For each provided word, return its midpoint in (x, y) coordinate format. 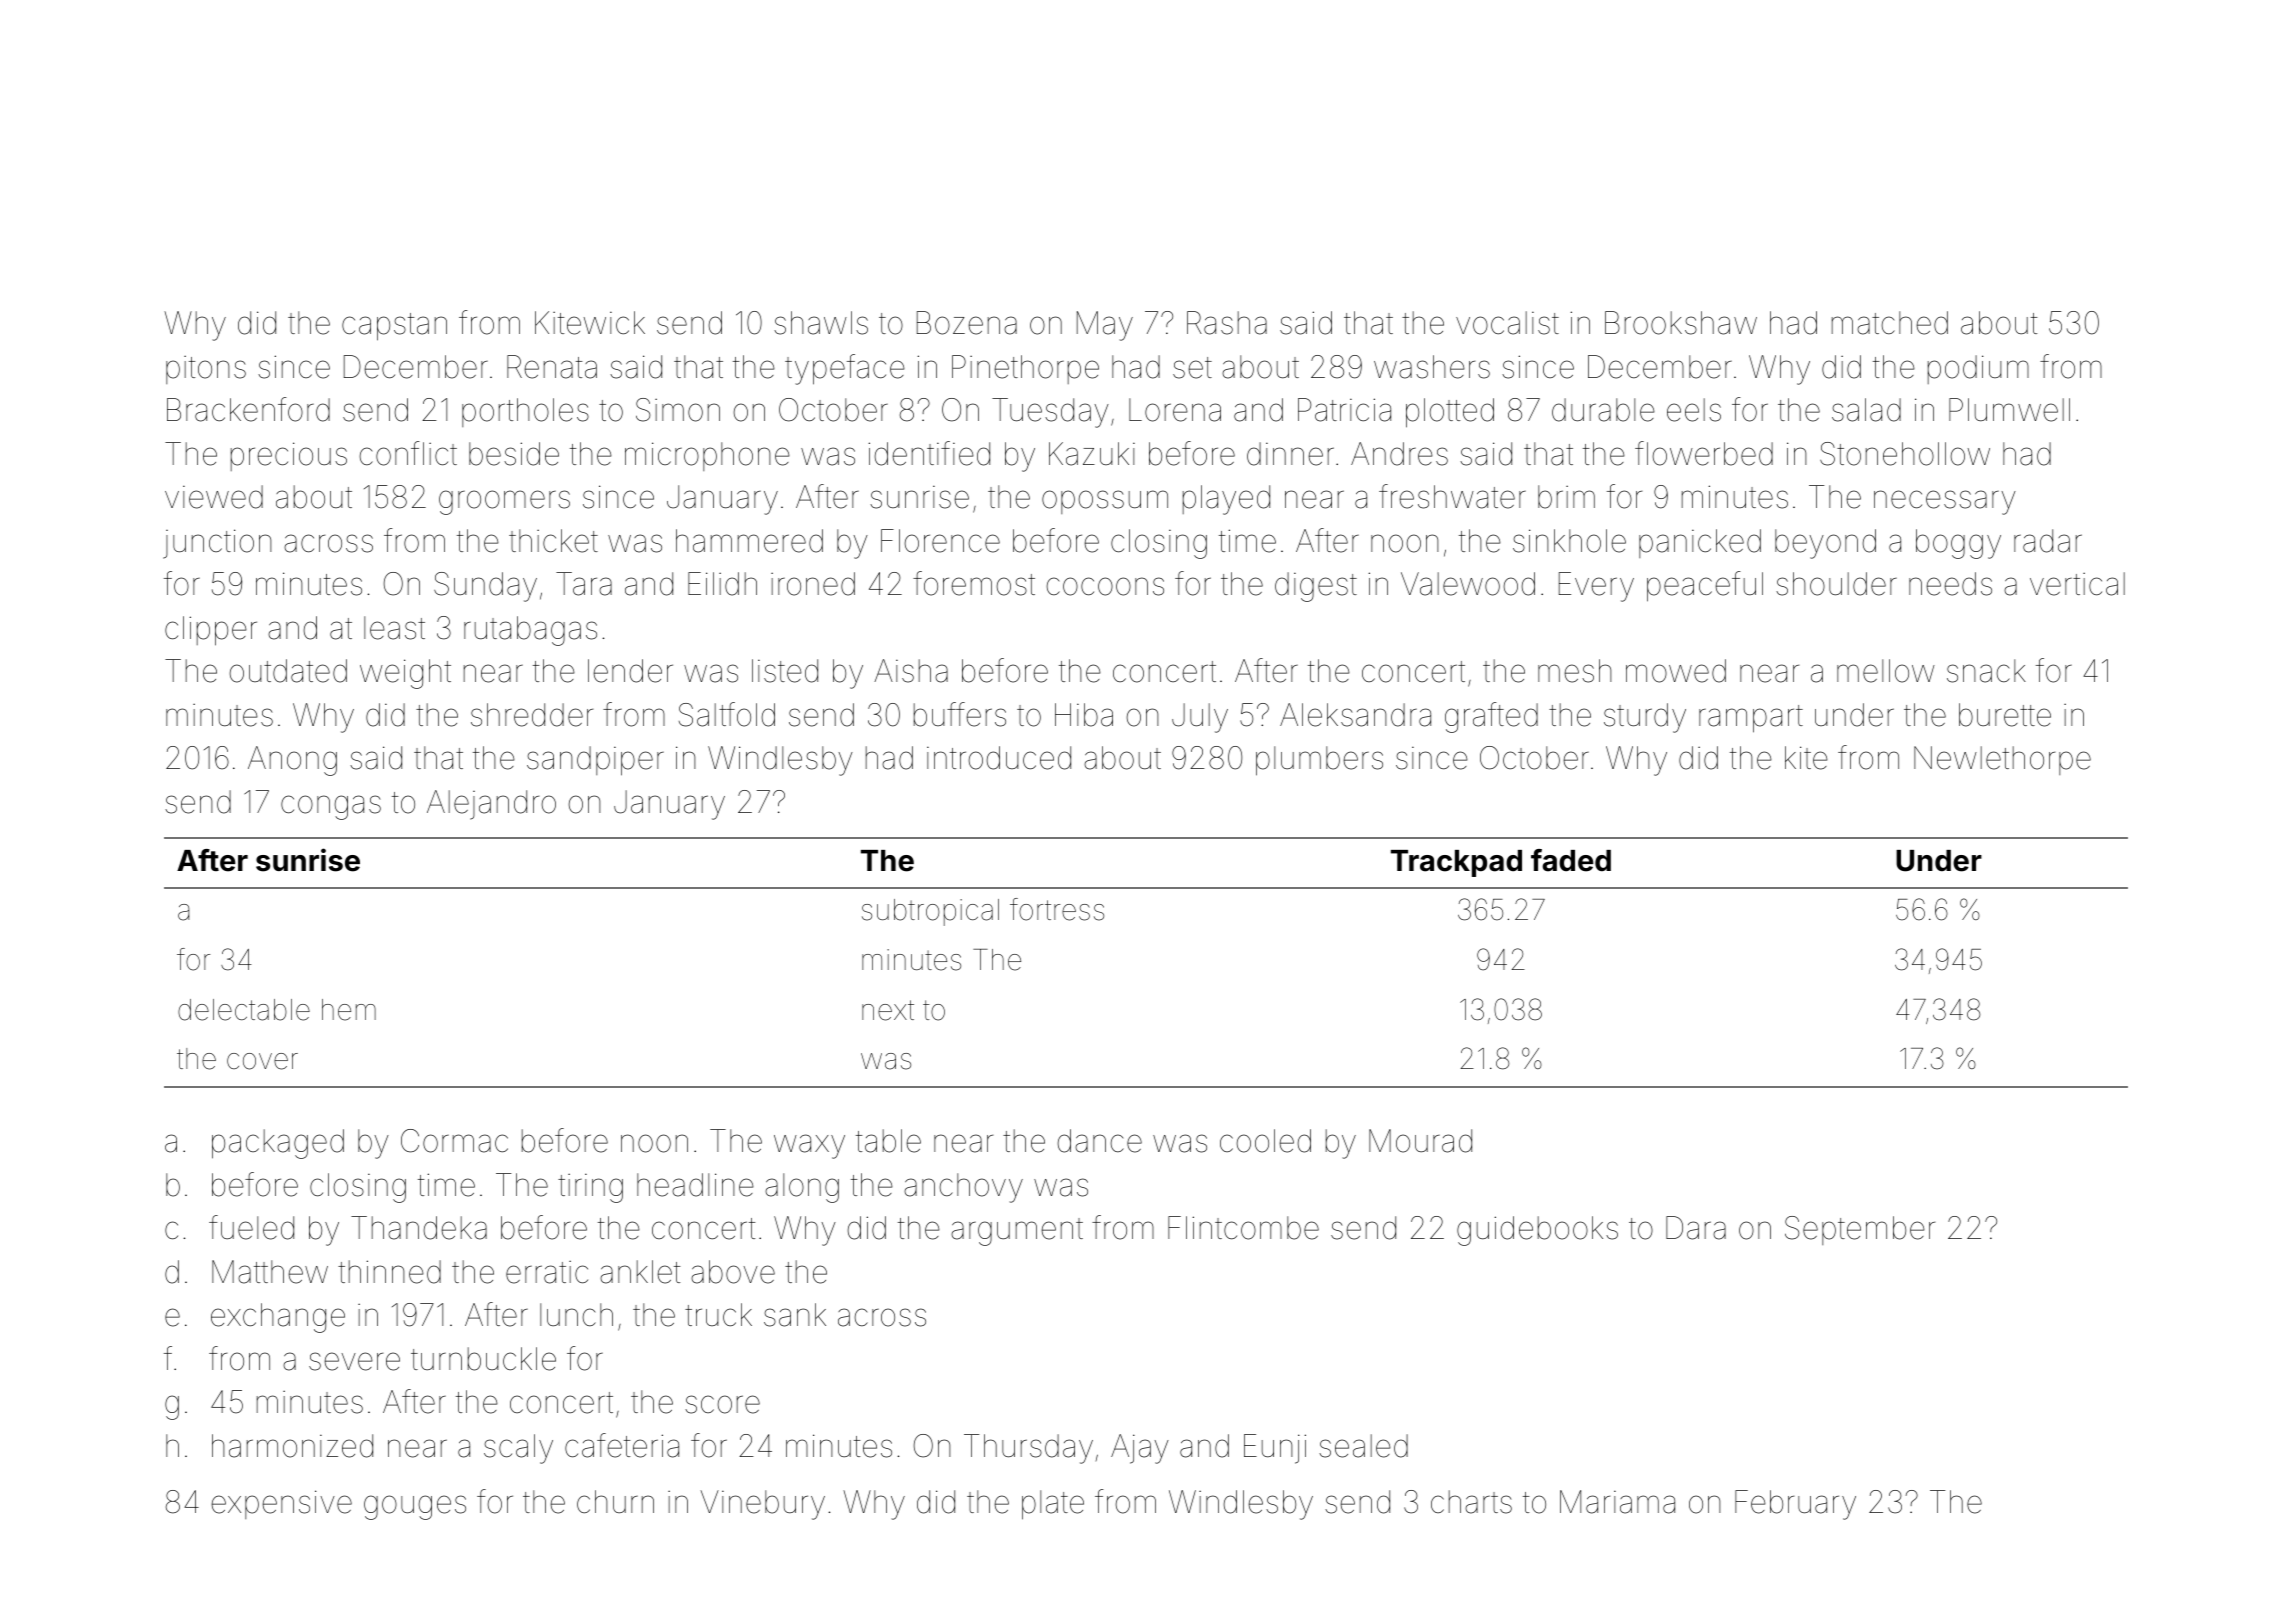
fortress (1057, 909)
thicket (553, 541)
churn (615, 1501)
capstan (394, 327)
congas (331, 807)
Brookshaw (1681, 323)
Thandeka (419, 1228)
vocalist (1507, 323)
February (1795, 1505)
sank (795, 1315)
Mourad (1420, 1141)
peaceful (1705, 586)
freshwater (1452, 496)
